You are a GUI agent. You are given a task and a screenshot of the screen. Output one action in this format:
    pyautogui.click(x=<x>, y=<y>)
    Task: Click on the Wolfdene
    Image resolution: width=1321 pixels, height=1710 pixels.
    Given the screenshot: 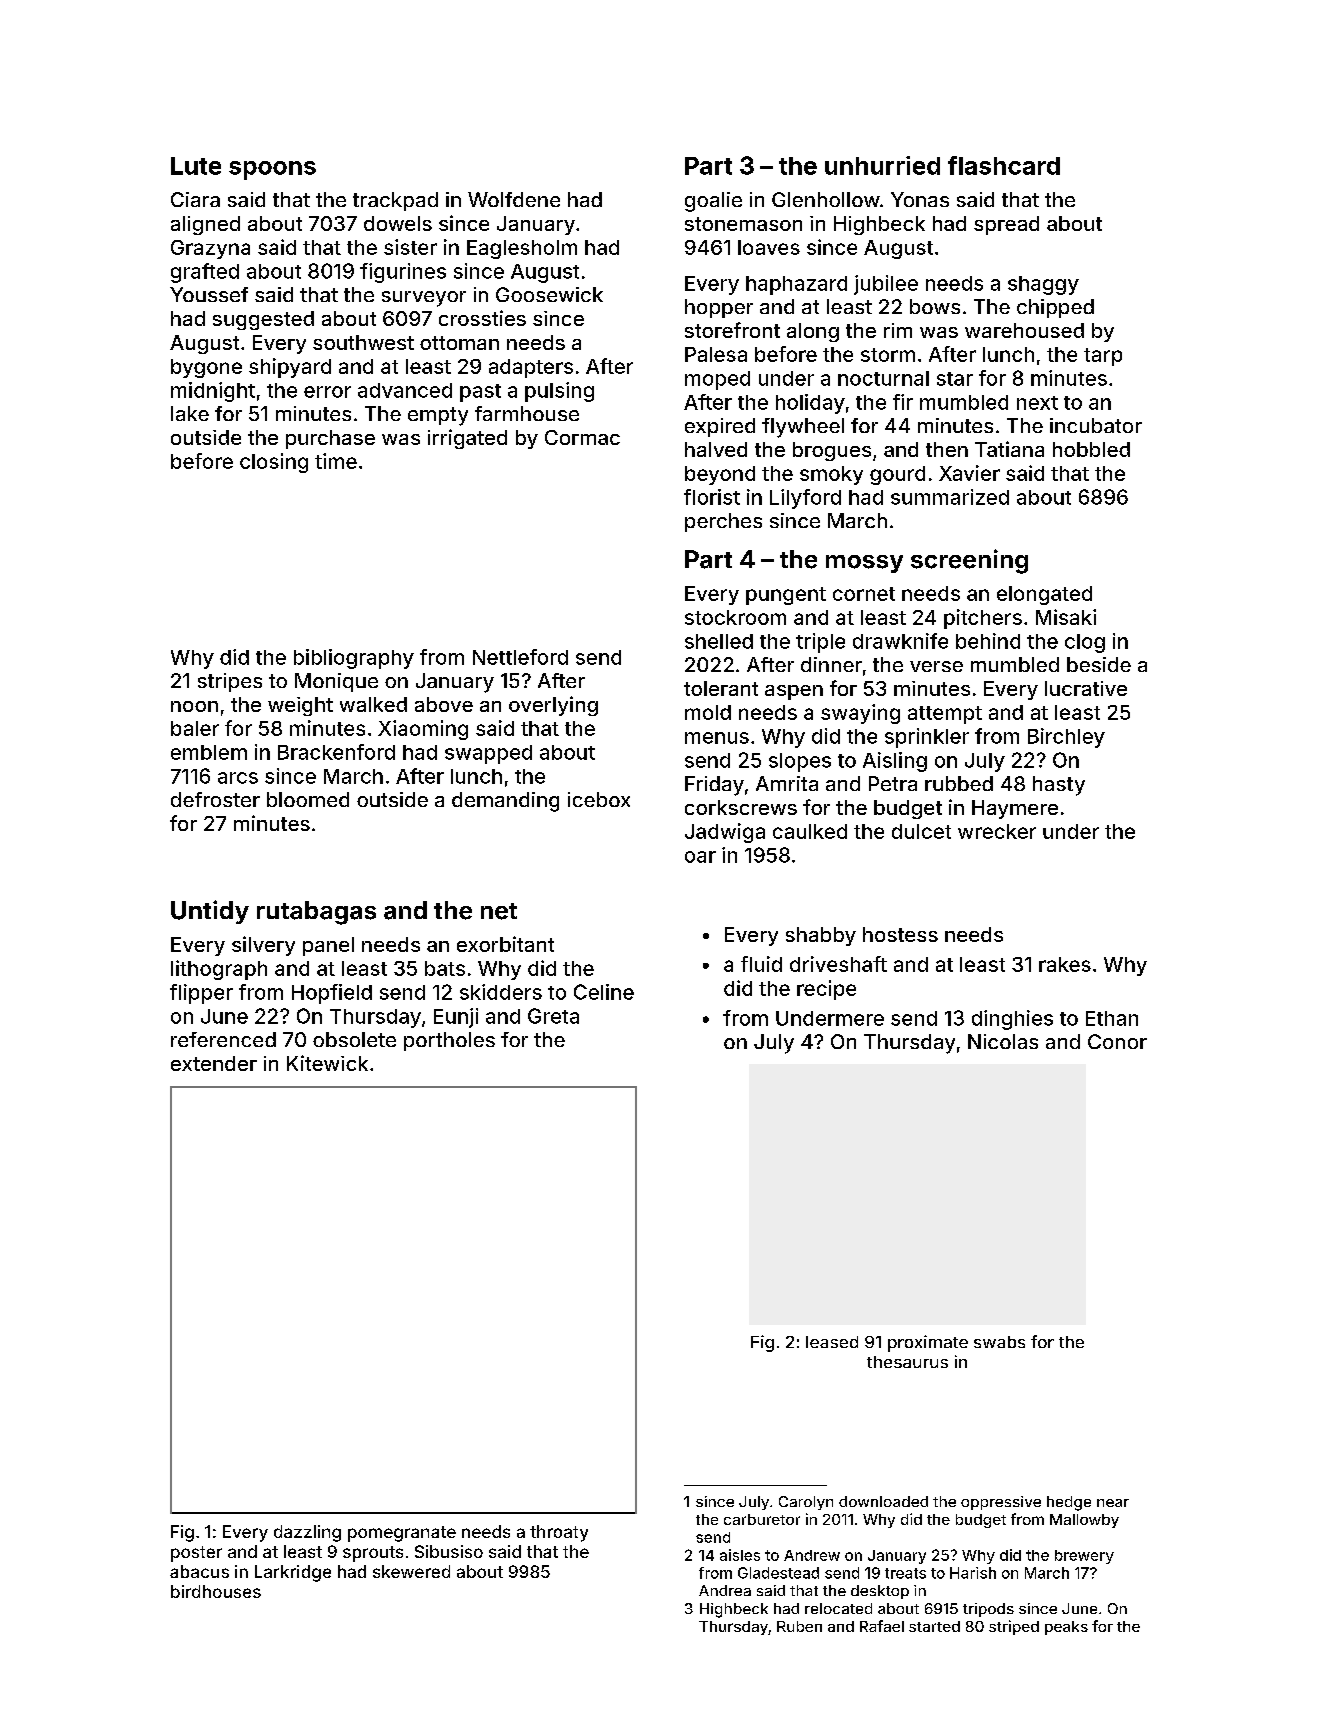 What is the action you would take?
    pyautogui.click(x=514, y=199)
